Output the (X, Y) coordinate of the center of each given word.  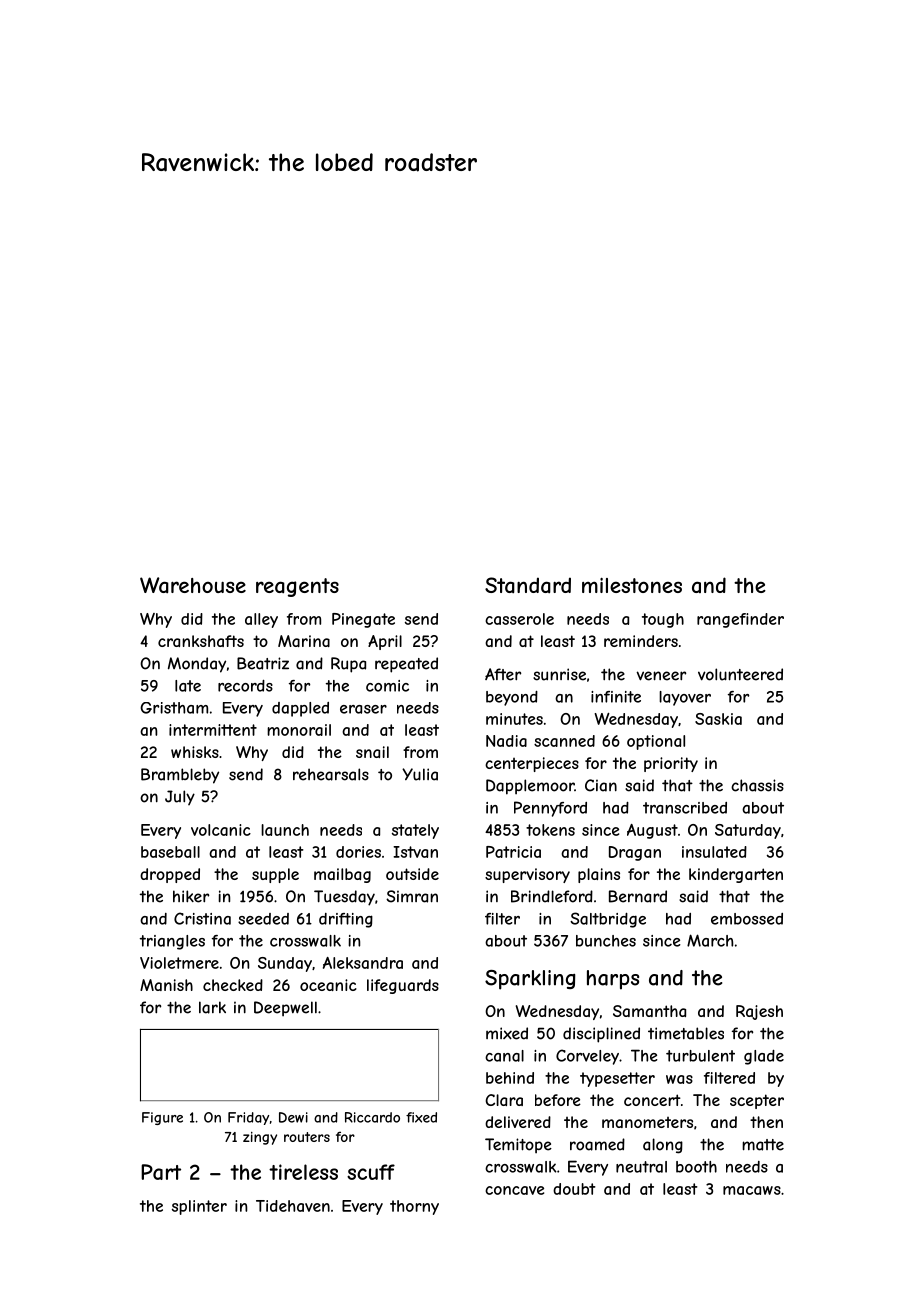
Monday (197, 665)
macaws (752, 1190)
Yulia (420, 774)
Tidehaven (293, 1206)
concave (514, 1190)
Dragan (635, 853)
